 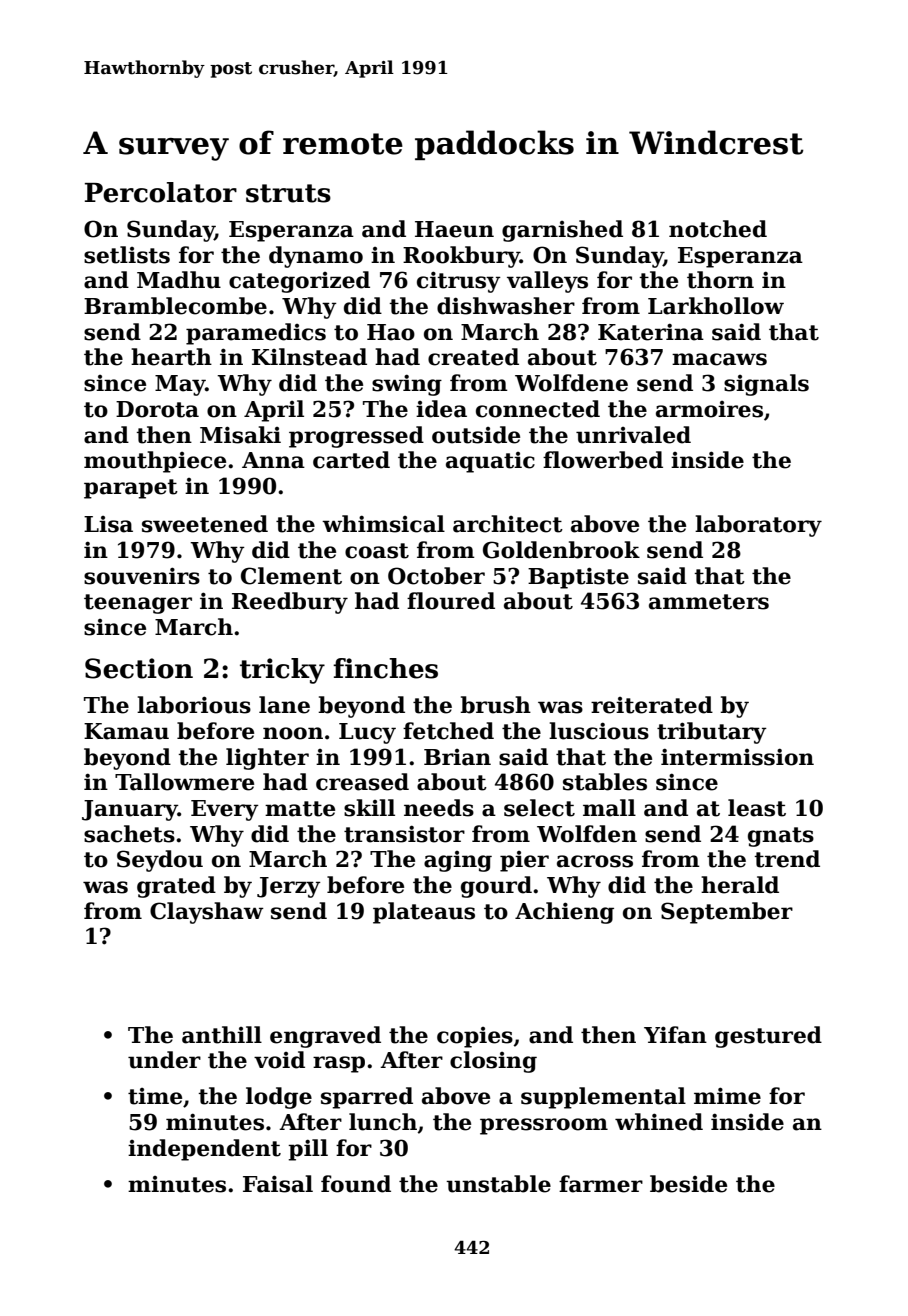 What do you see at coordinates (451, 601) in the screenshot?
I see `floured` at bounding box center [451, 601].
